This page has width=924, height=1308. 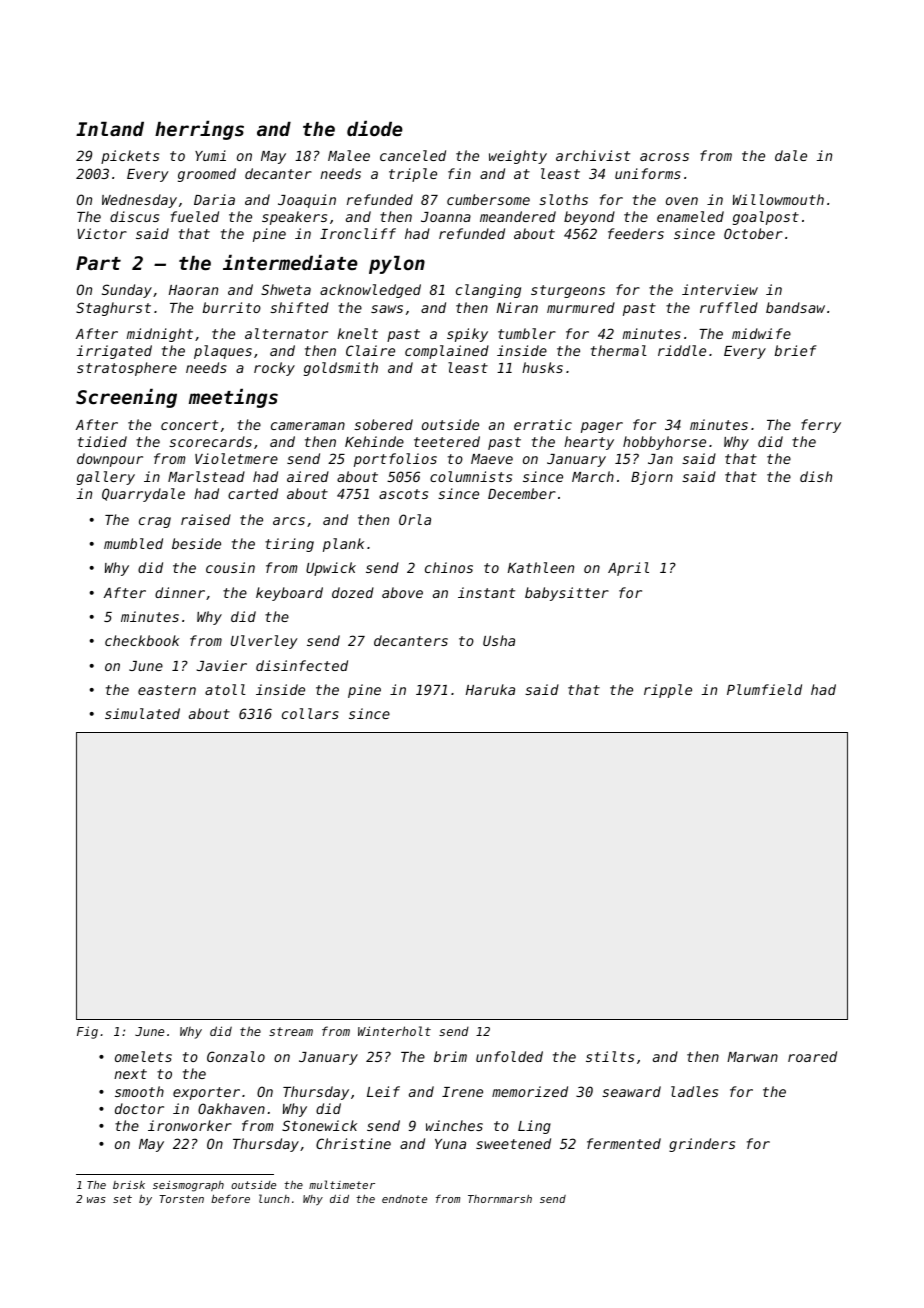 What do you see at coordinates (142, 713) in the page?
I see `simulated` at bounding box center [142, 713].
